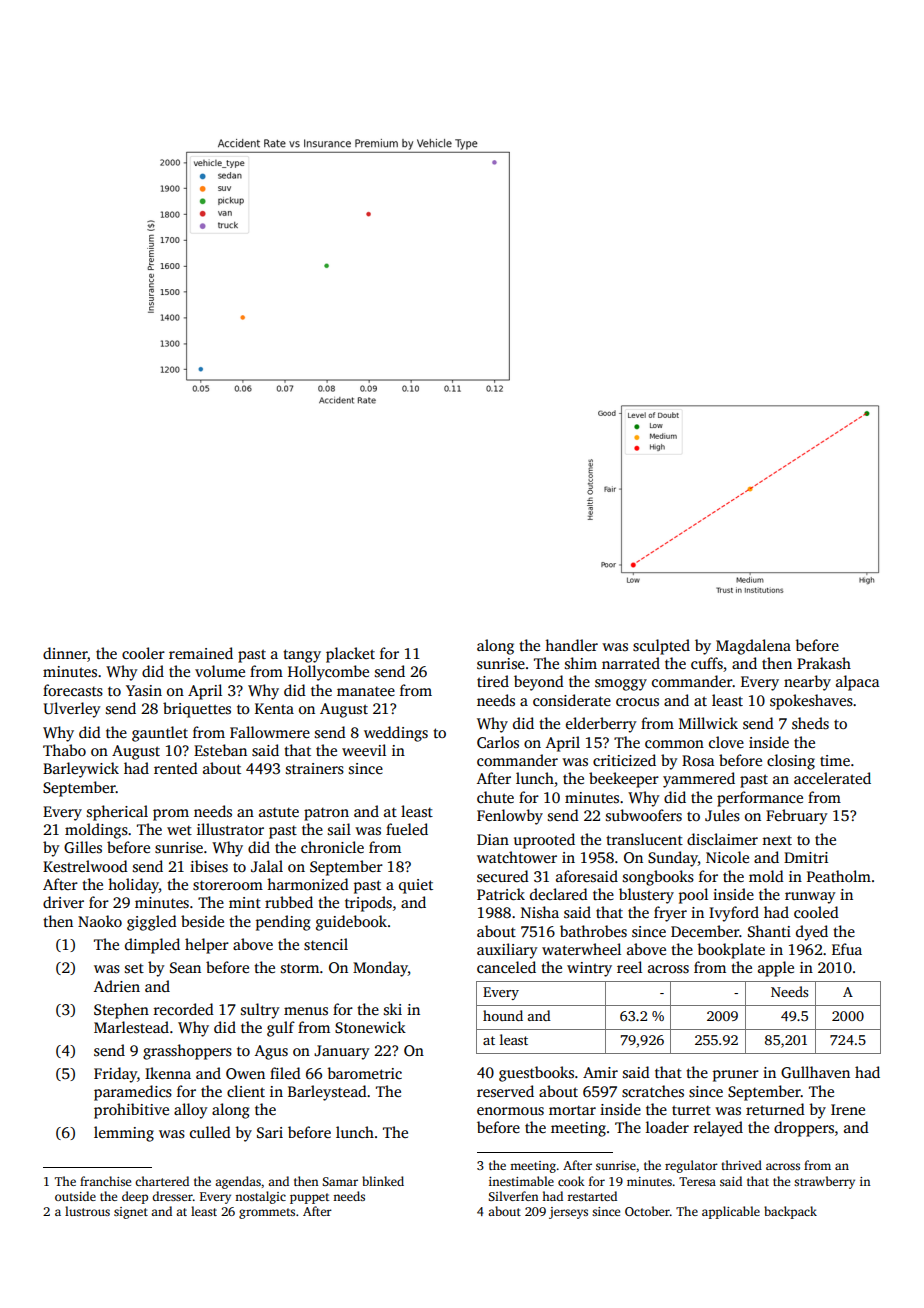 The height and width of the screenshot is (1308, 924). What do you see at coordinates (117, 986) in the screenshot?
I see `Adrien` at bounding box center [117, 986].
